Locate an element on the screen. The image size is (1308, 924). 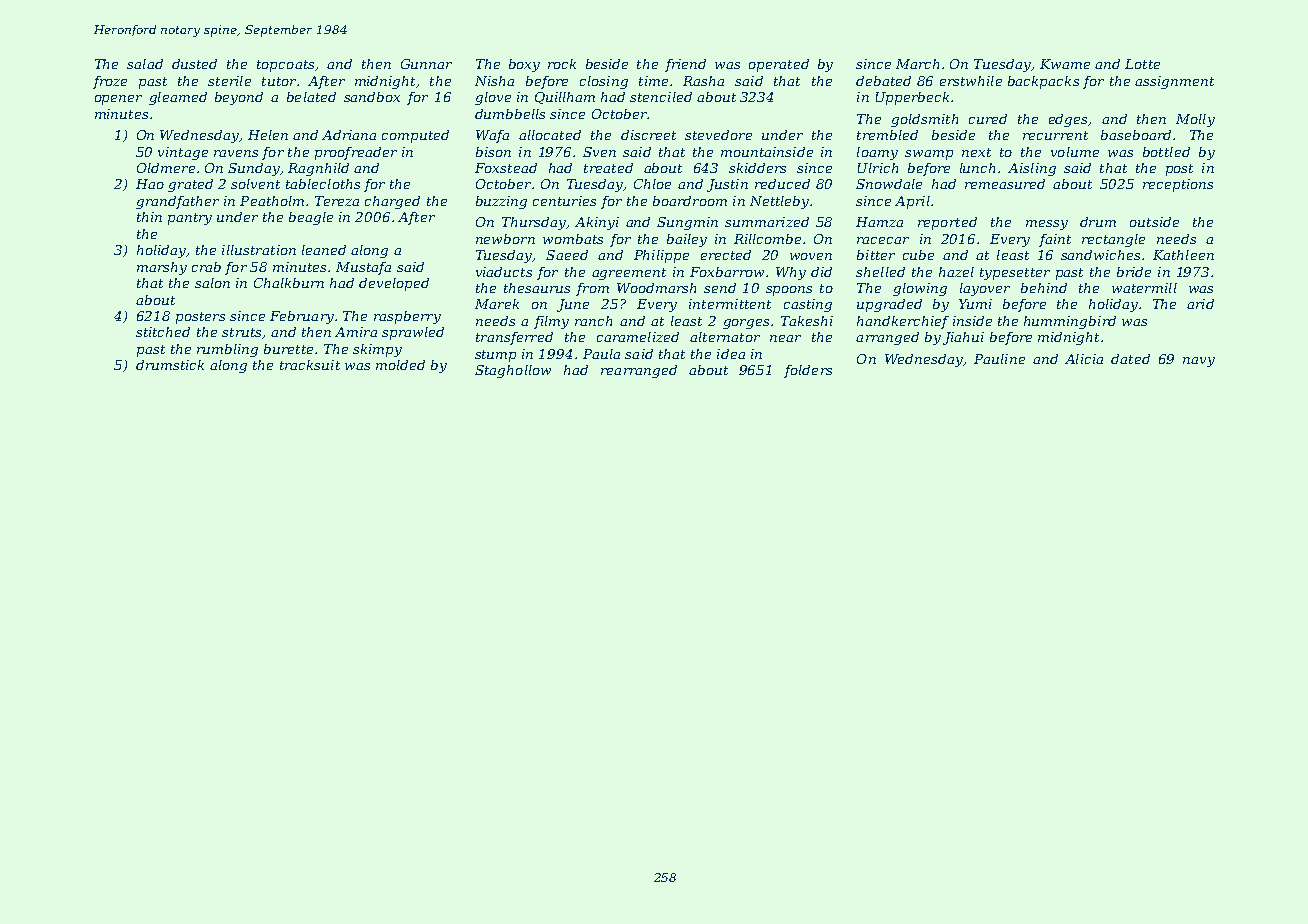
Thursday is located at coordinates (534, 223).
